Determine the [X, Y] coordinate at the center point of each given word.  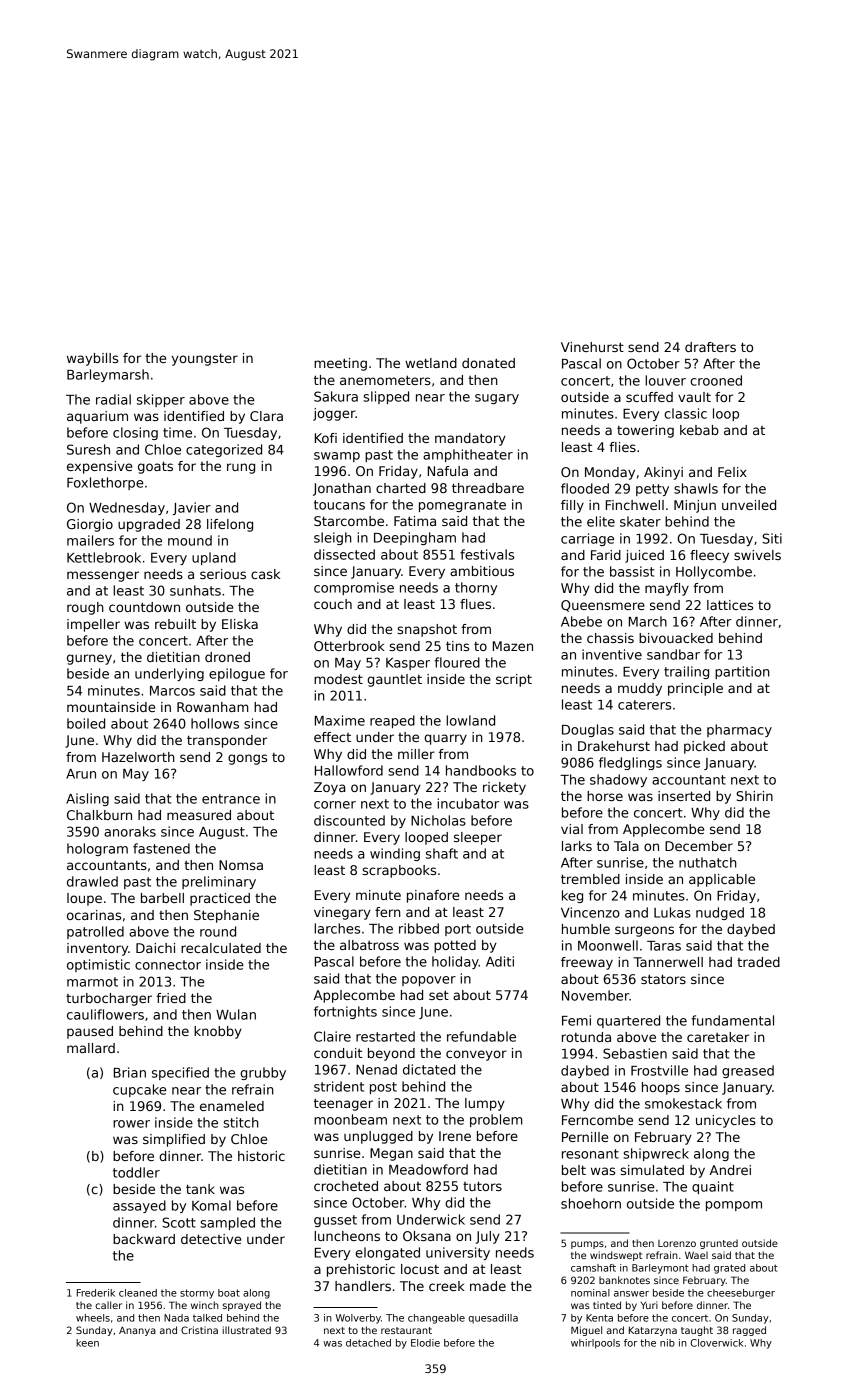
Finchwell [635, 505]
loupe [84, 899]
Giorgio [90, 525]
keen [87, 1343]
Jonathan [342, 489]
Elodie [425, 1343]
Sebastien [635, 1053]
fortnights [345, 1012]
